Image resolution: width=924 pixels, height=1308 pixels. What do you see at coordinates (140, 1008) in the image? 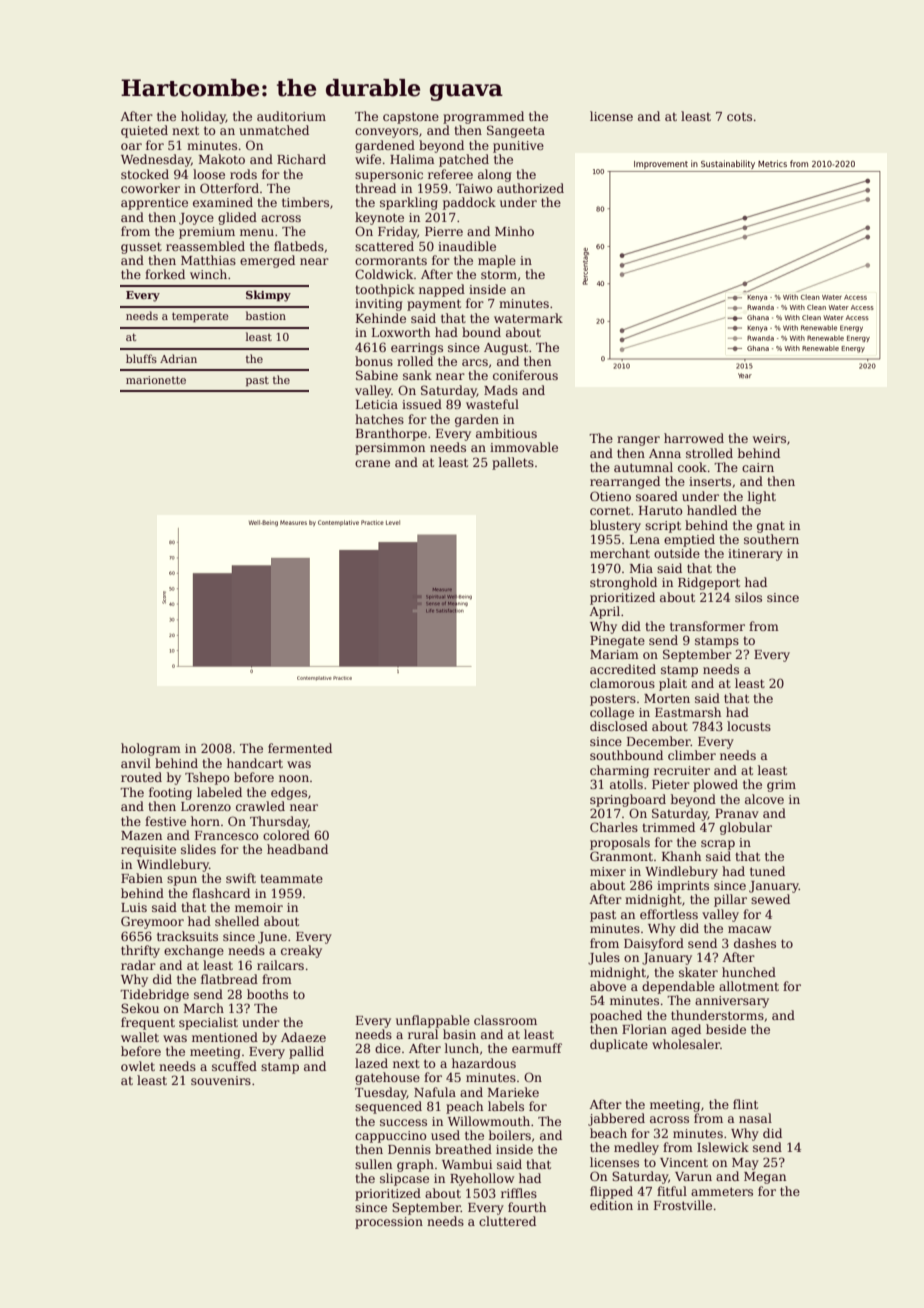
I see `Sekou` at bounding box center [140, 1008].
